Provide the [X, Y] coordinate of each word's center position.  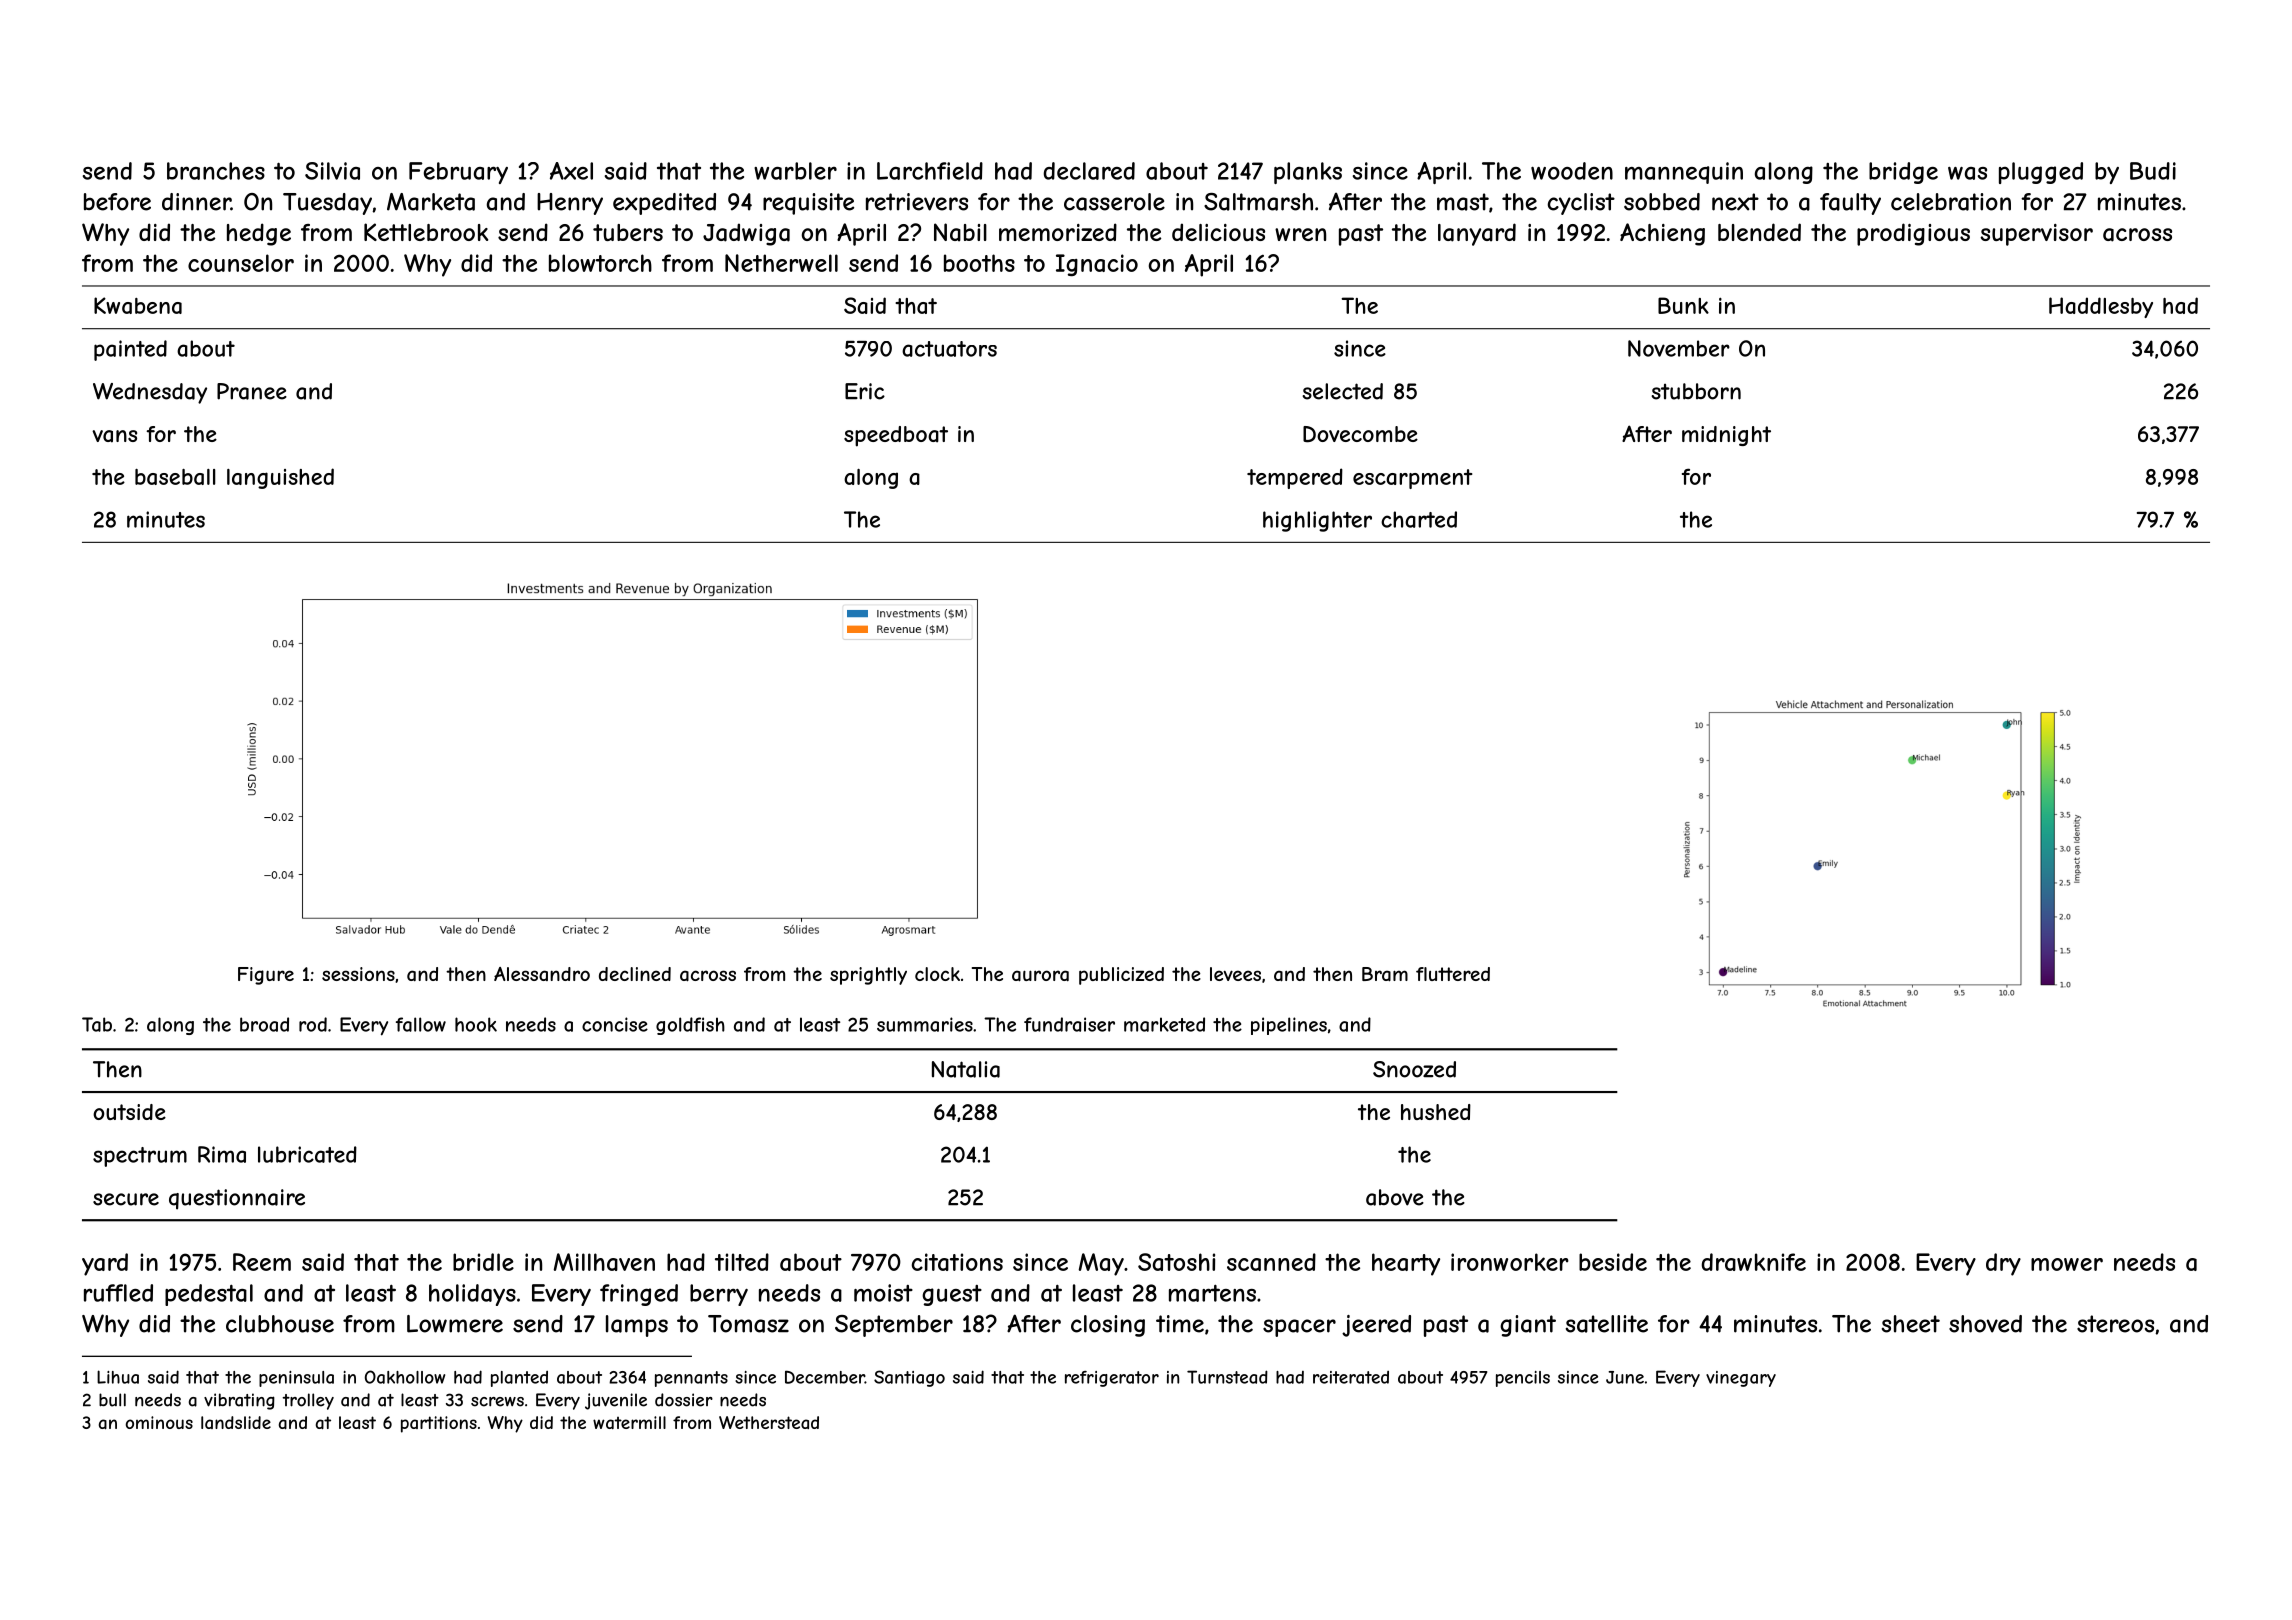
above [1395, 1197]
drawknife [1754, 1262]
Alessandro [542, 974]
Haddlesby [2101, 307]
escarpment [1412, 479]
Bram [1385, 974]
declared [1089, 171]
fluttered [1453, 974]
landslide [236, 1422]
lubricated [307, 1154]
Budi [2153, 171]
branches [216, 171]
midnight [1726, 436]
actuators [949, 349]
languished [280, 478]
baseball [175, 477]
